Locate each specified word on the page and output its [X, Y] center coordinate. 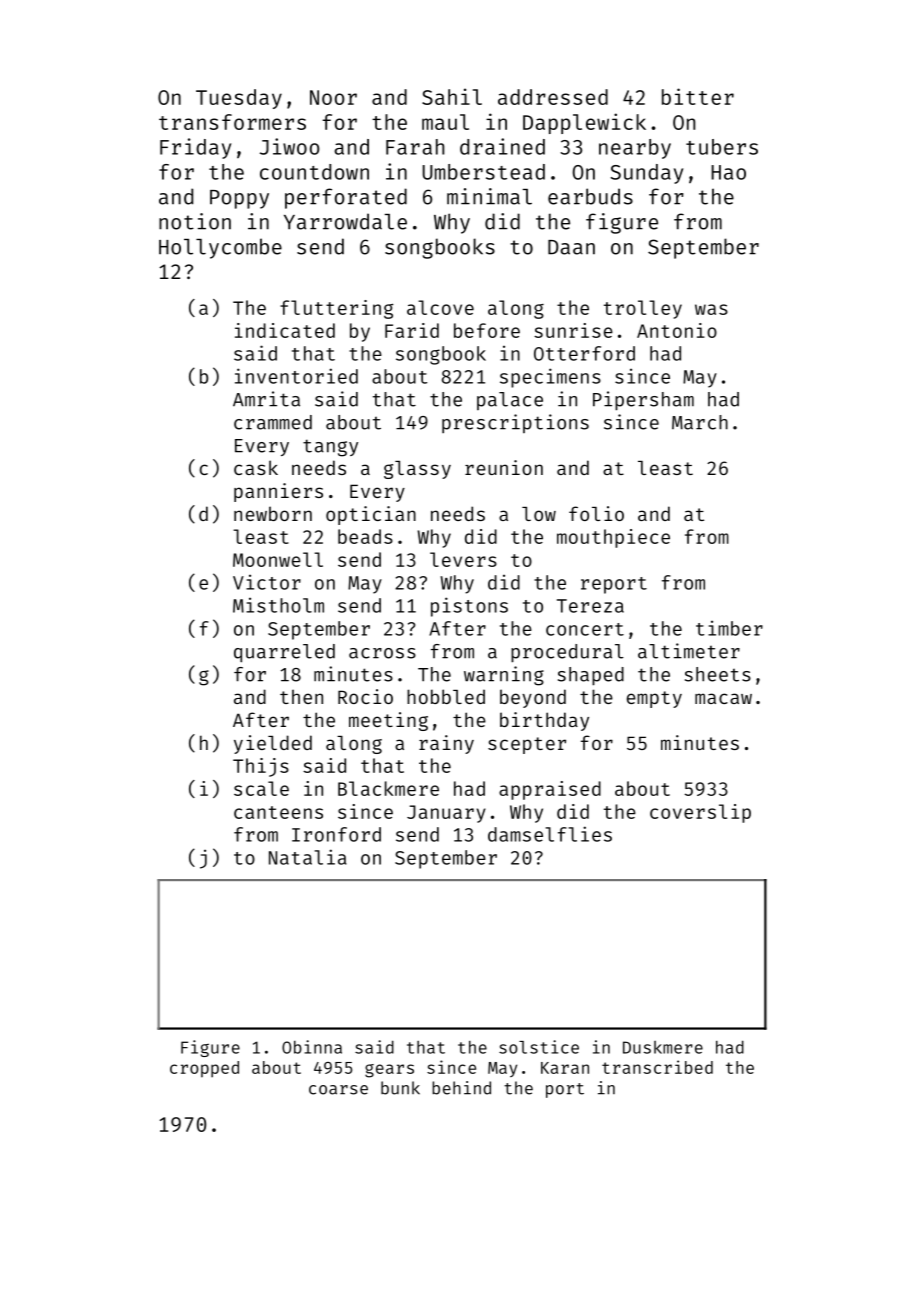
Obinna [312, 1047]
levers [463, 559]
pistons [469, 607]
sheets [718, 674]
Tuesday [239, 99]
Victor [267, 582]
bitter [698, 96]
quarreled [284, 653]
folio [596, 513]
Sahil [452, 96]
